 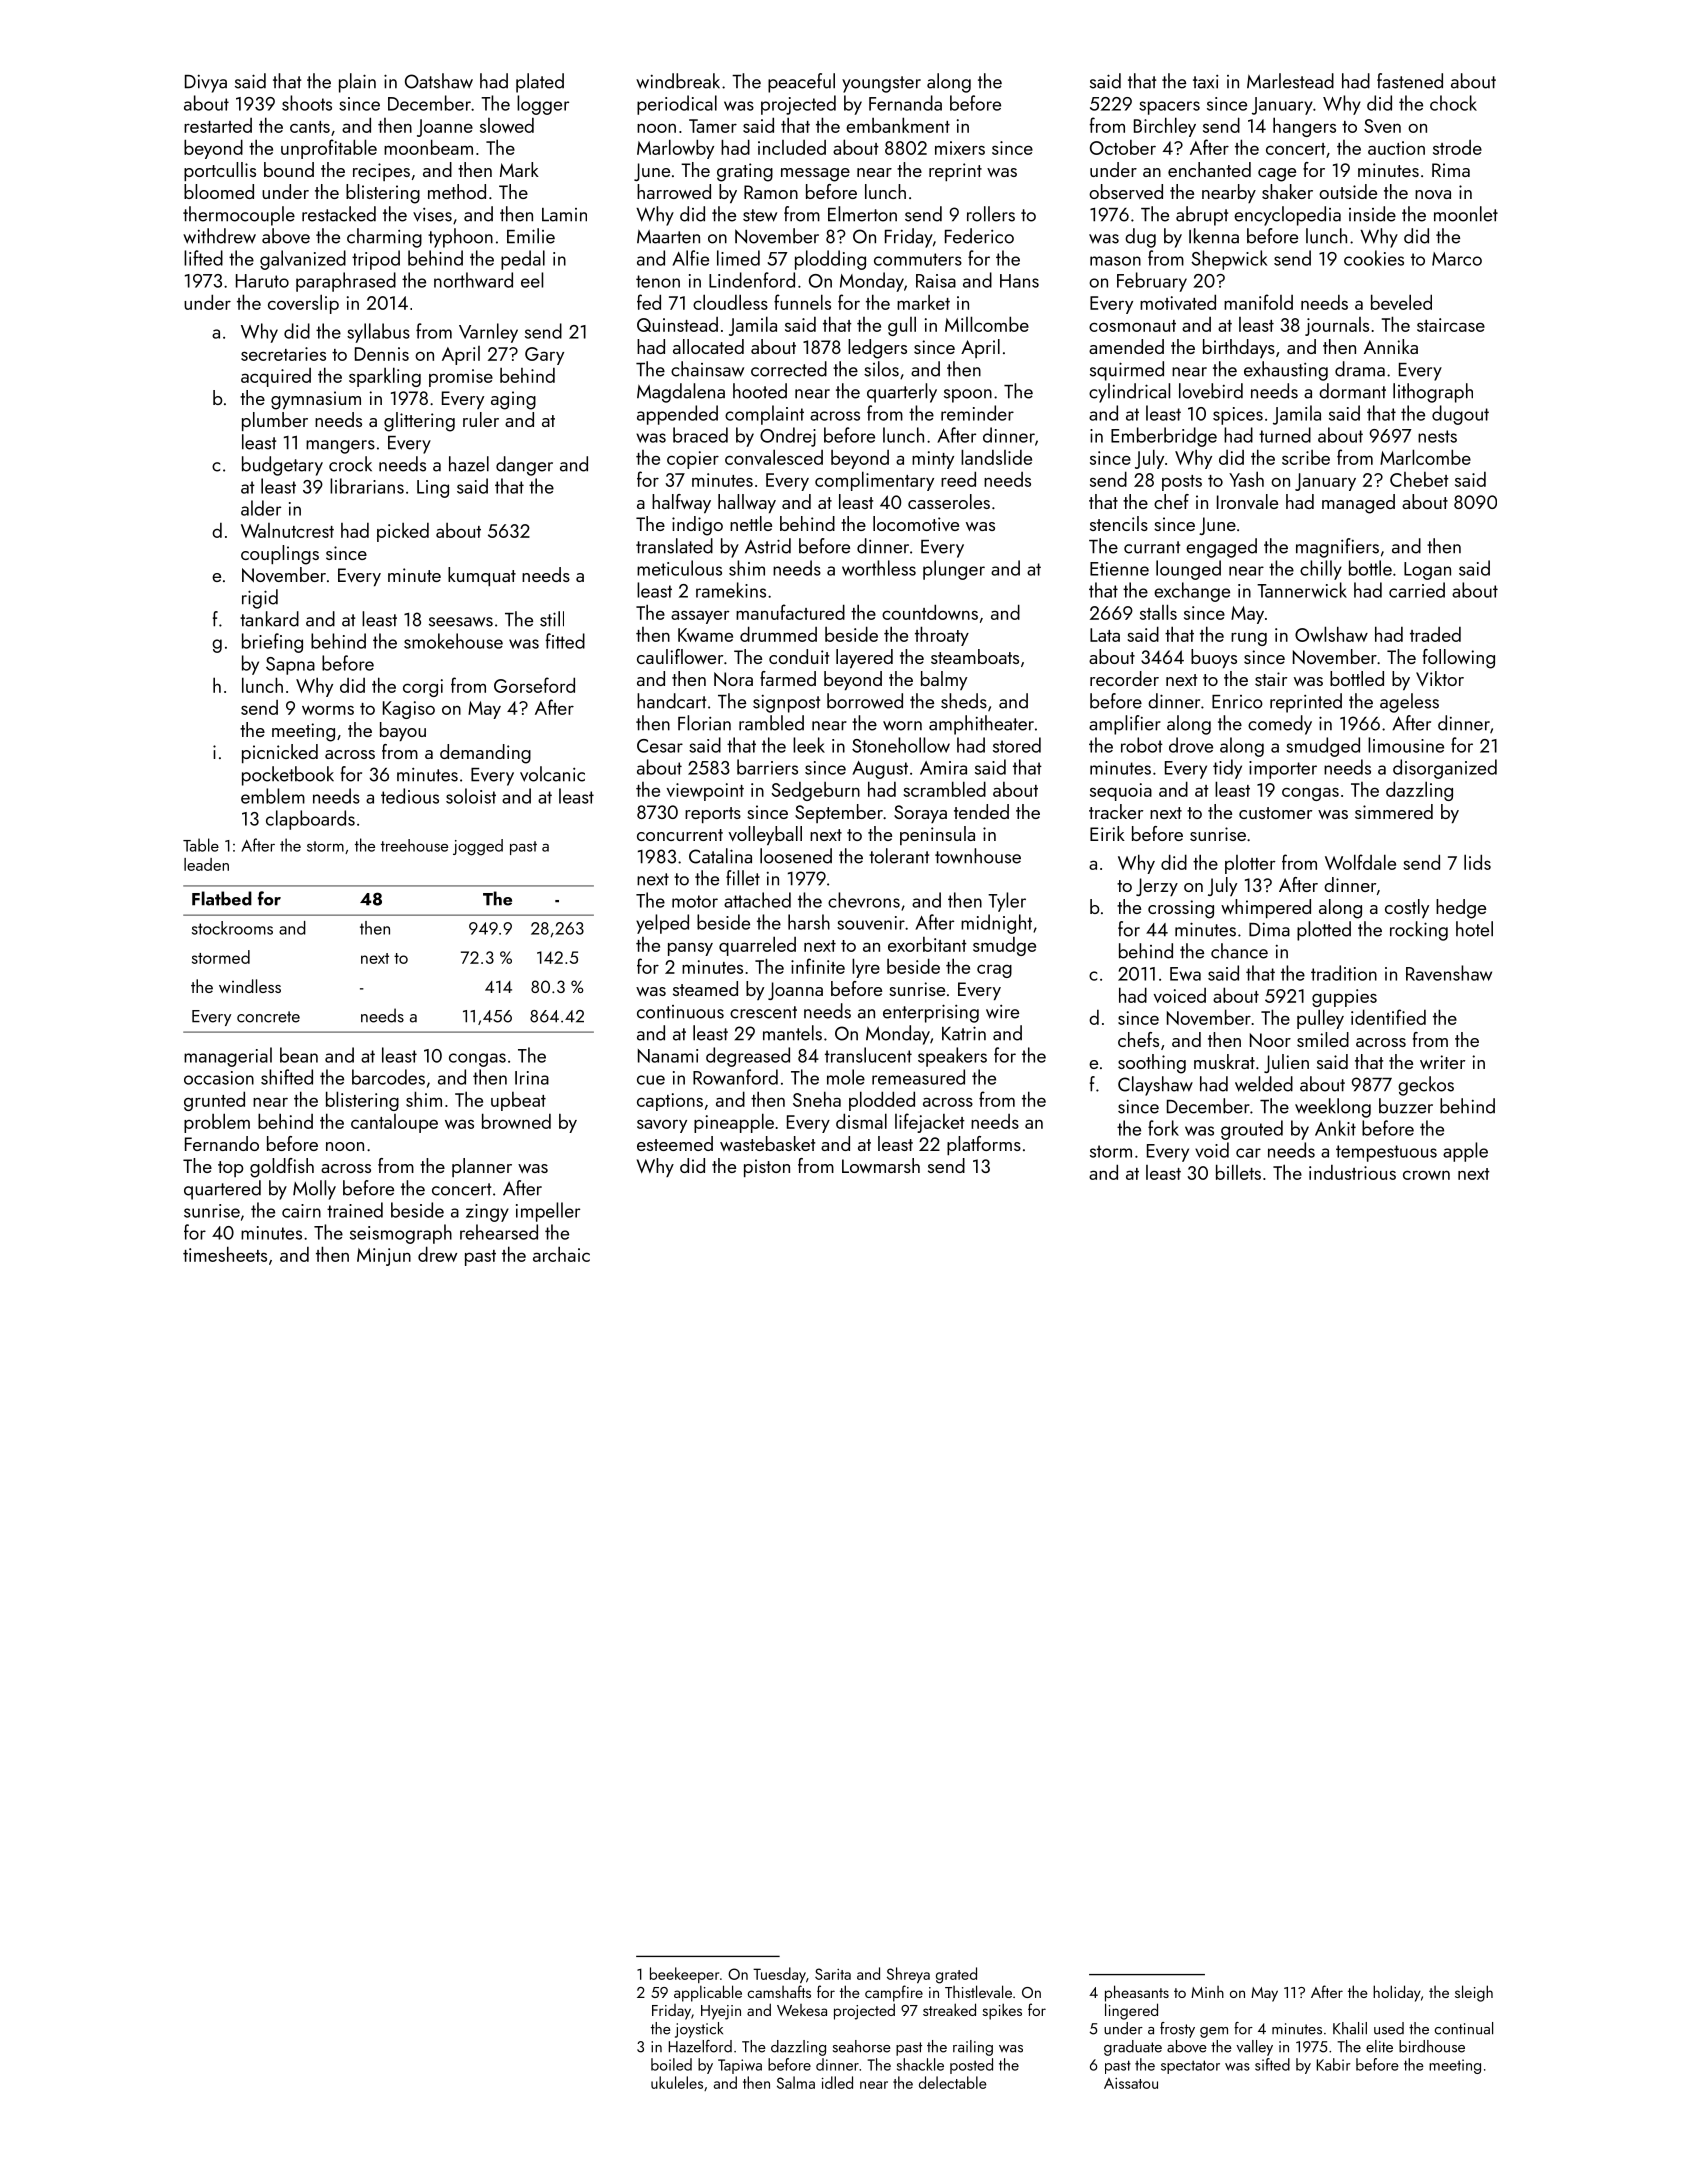 What do you see at coordinates (388, 1077) in the screenshot?
I see `barcodes` at bounding box center [388, 1077].
